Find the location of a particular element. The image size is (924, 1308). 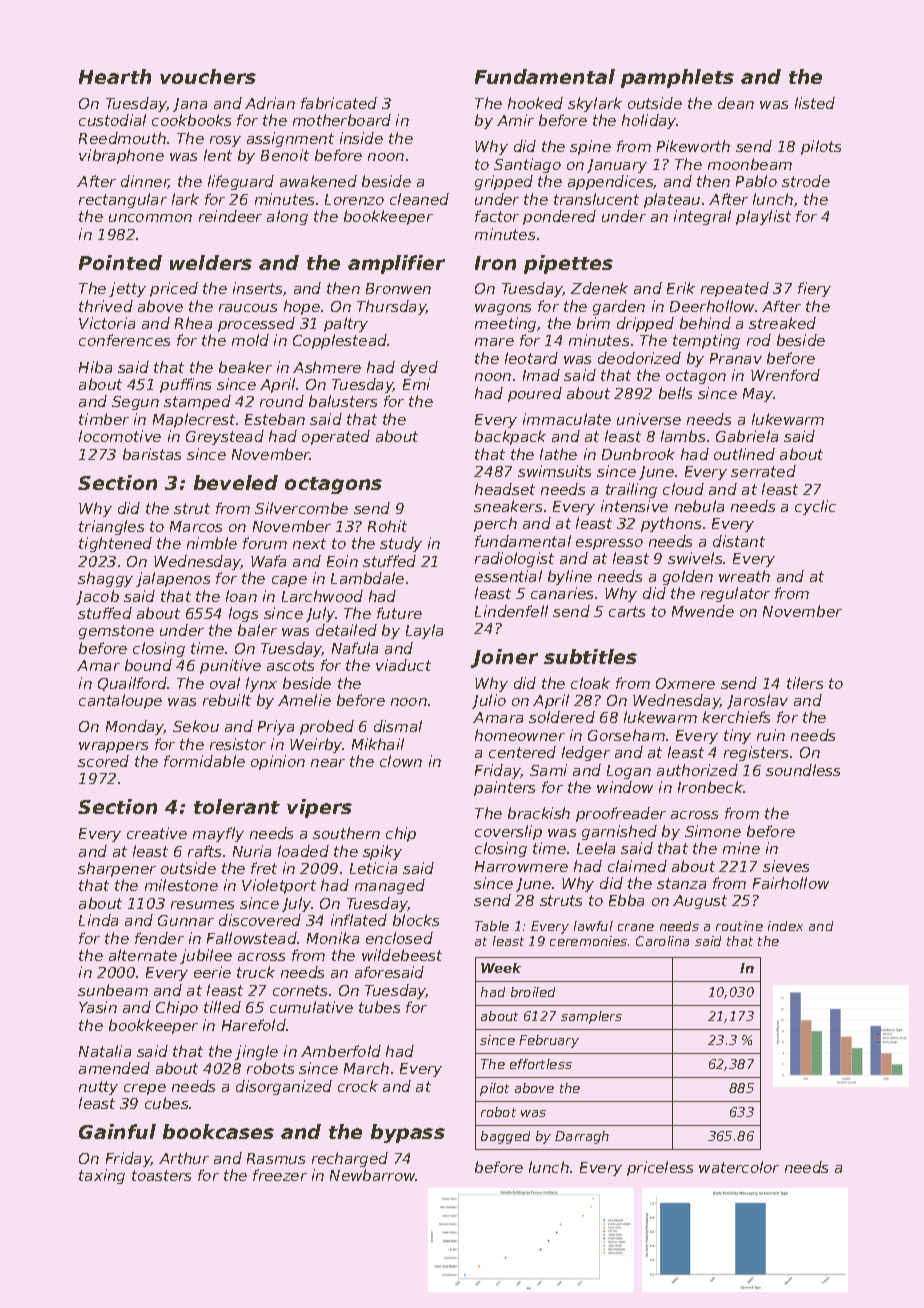

radiologist is located at coordinates (514, 559).
